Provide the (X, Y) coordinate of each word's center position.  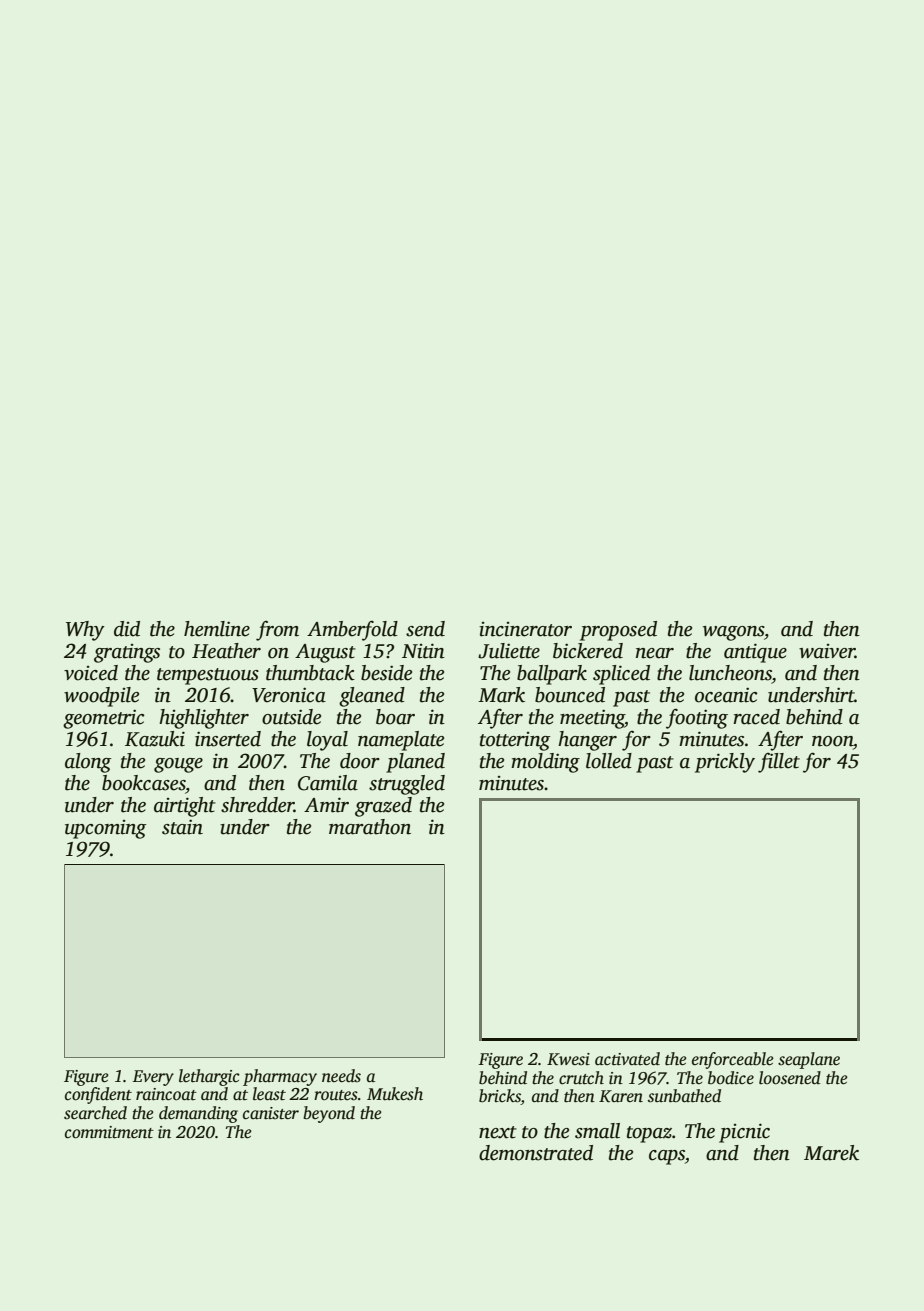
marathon (370, 827)
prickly (725, 763)
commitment (109, 1132)
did (127, 629)
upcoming (105, 829)
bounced (570, 695)
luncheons (730, 673)
